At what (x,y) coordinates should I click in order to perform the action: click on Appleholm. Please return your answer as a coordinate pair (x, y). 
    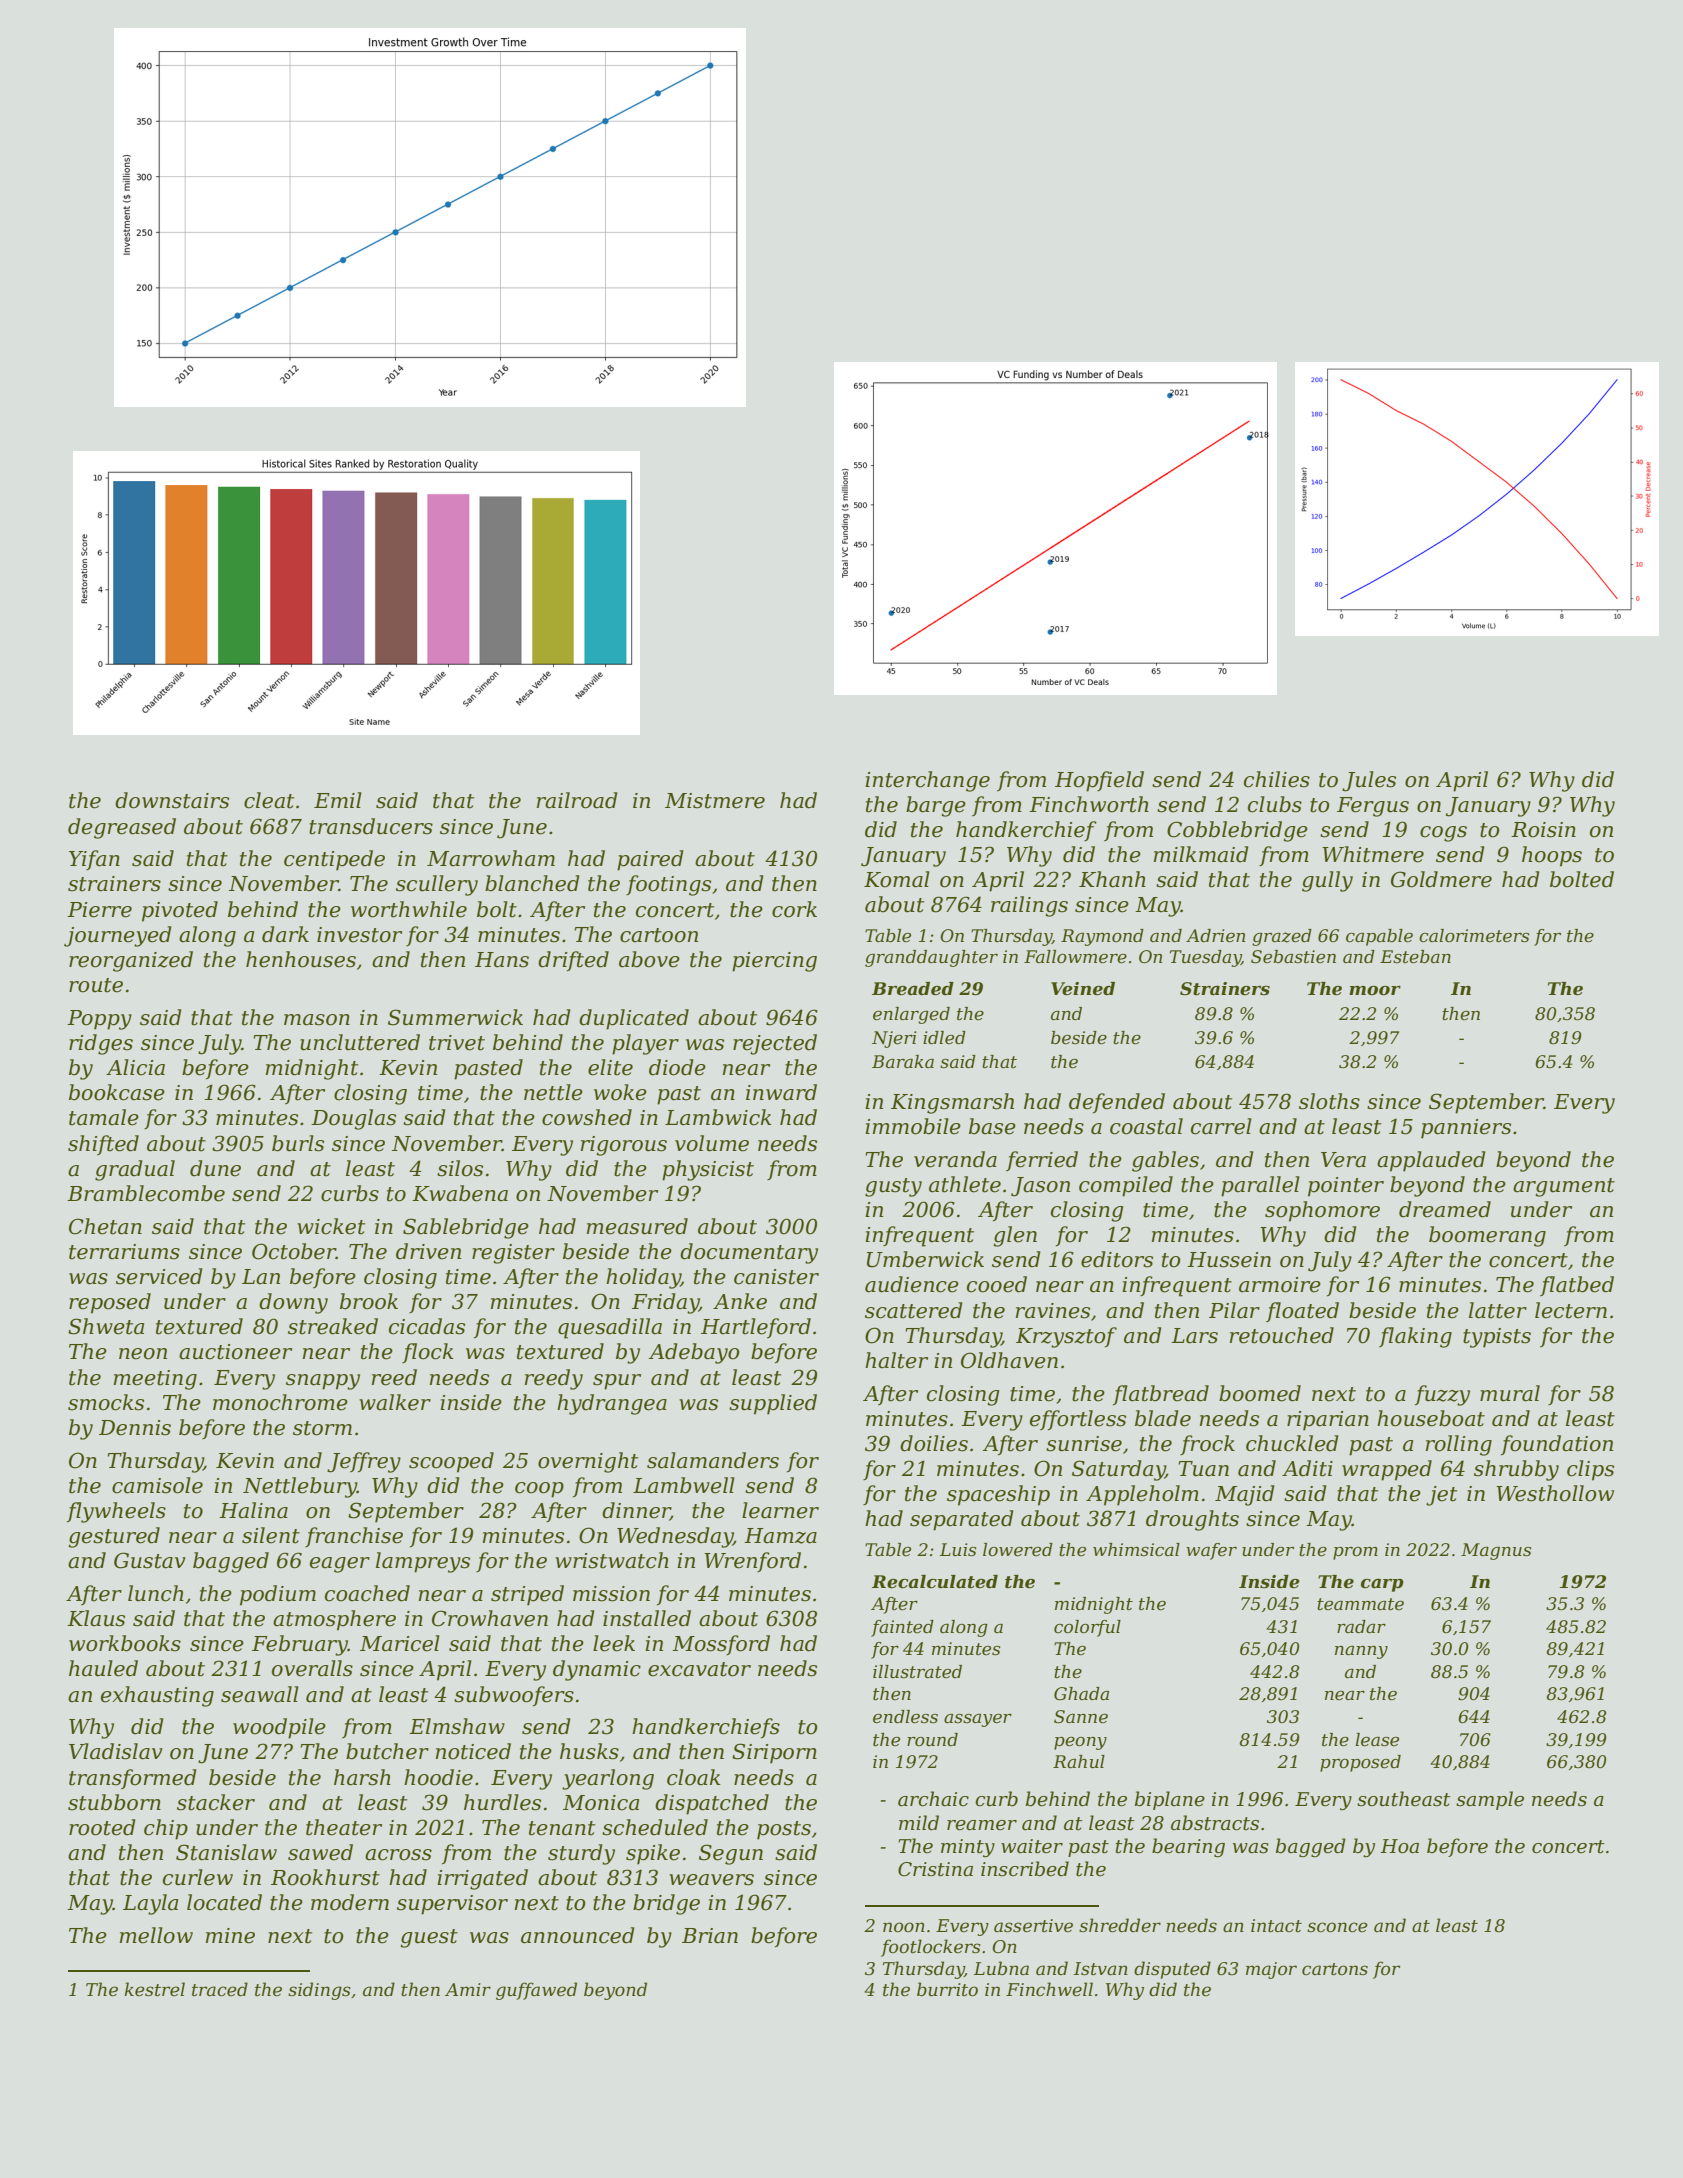
    Looking at the image, I should click on (1142, 1495).
